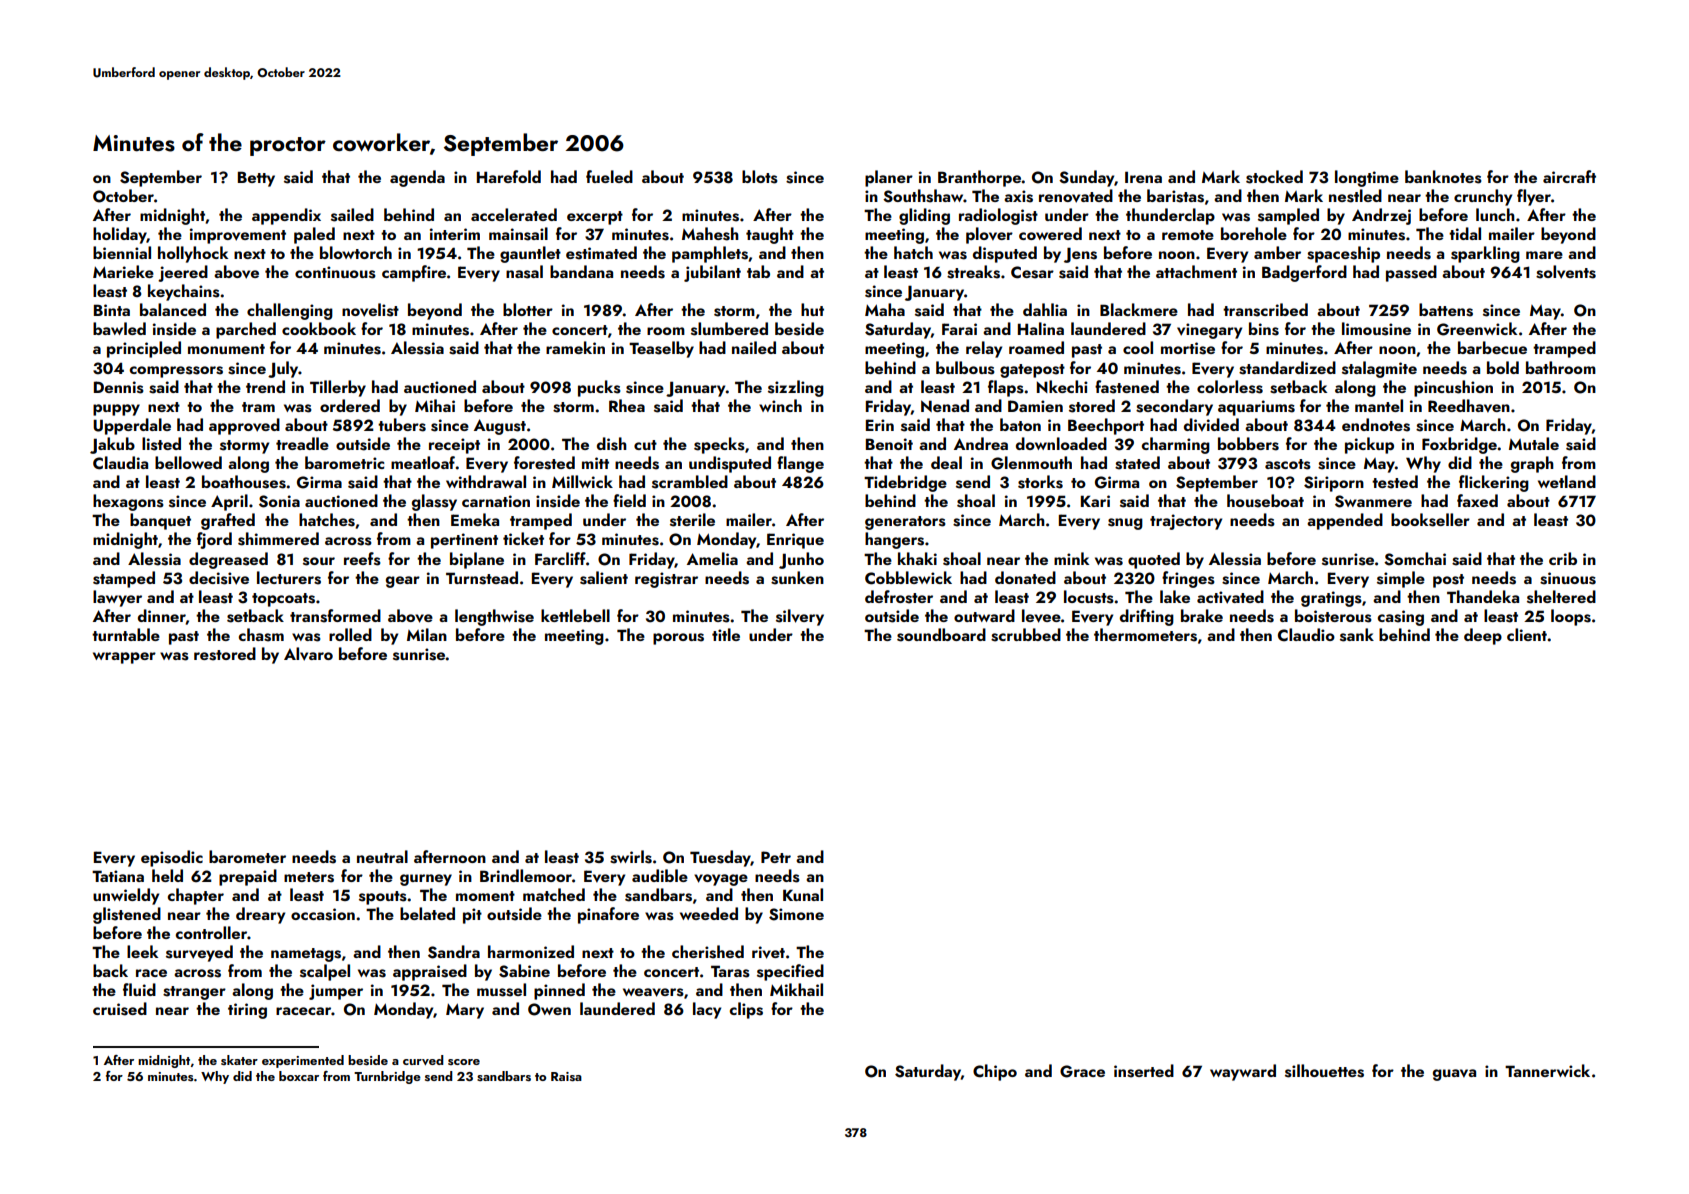 The image size is (1689, 1194). Describe the element at coordinates (707, 1010) in the document. I see `lacy` at that location.
